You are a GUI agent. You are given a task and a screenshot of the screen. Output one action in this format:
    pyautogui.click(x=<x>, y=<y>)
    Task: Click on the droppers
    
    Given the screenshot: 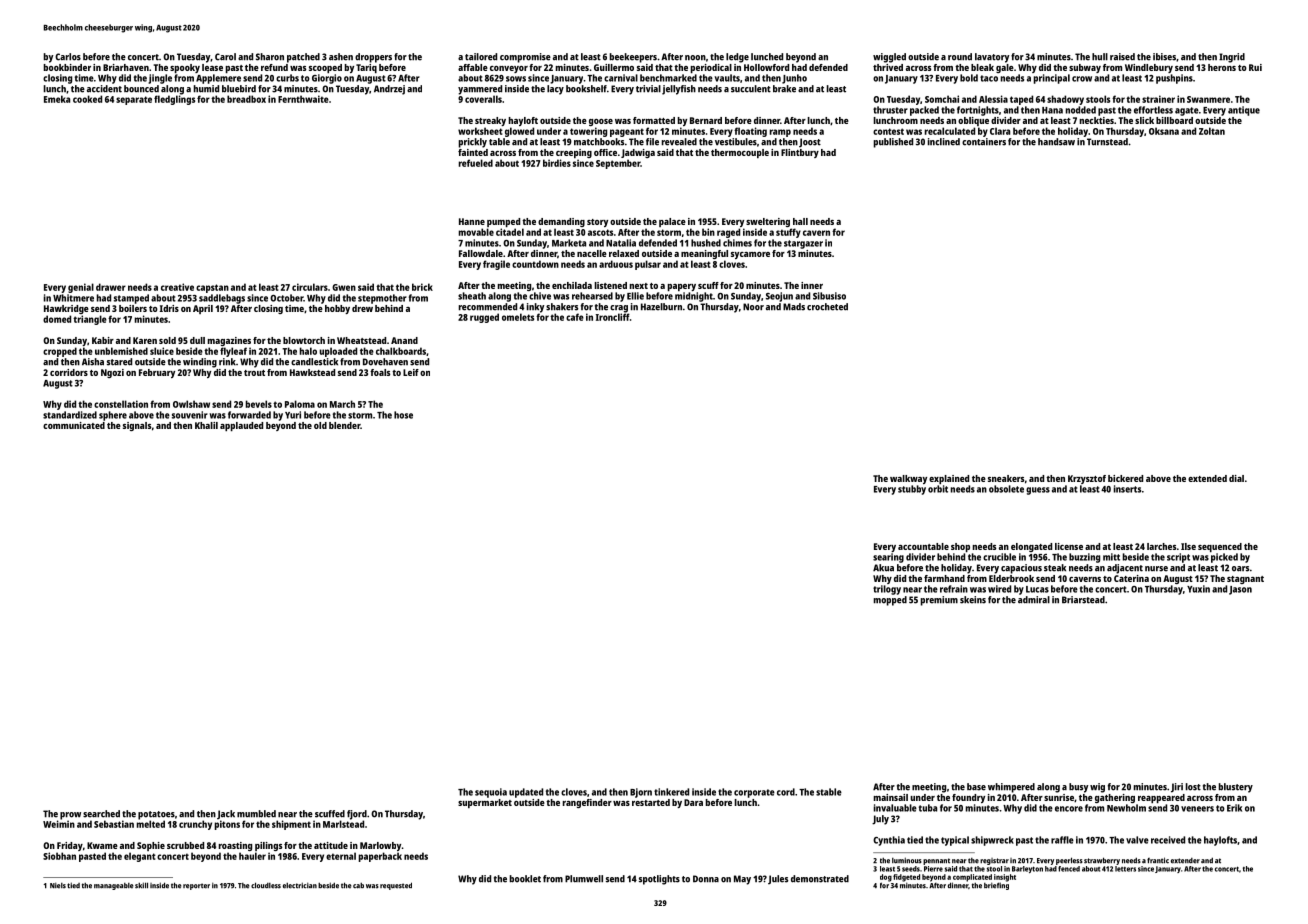 What is the action you would take?
    pyautogui.click(x=373, y=58)
